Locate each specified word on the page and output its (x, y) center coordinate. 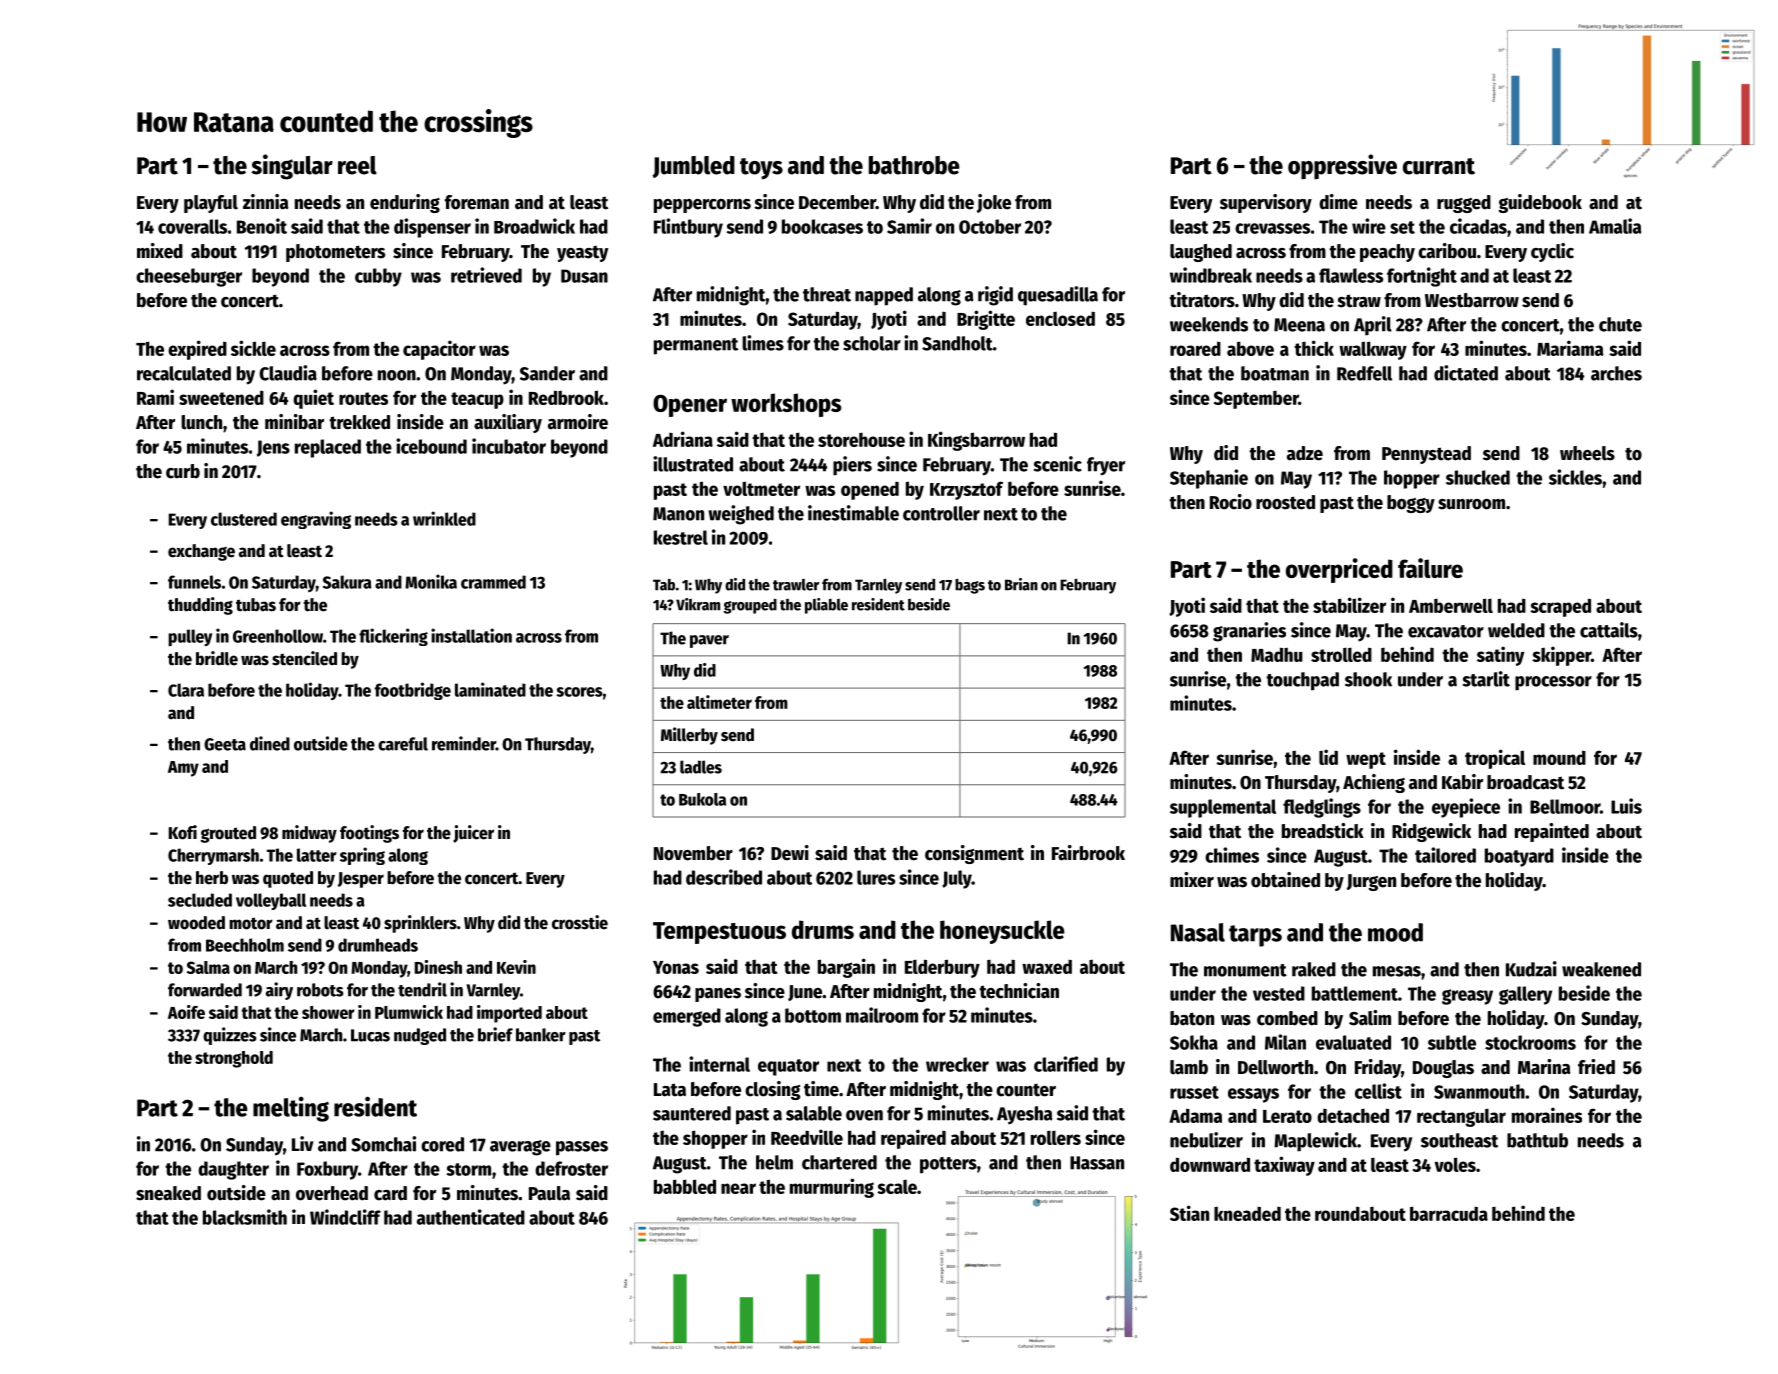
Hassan (1097, 1163)
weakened (1601, 969)
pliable (826, 606)
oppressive (1342, 166)
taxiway (1284, 1166)
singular (292, 167)
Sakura (347, 582)
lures (876, 877)
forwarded (205, 990)
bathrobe (914, 165)
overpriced (1339, 570)
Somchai (383, 1144)
